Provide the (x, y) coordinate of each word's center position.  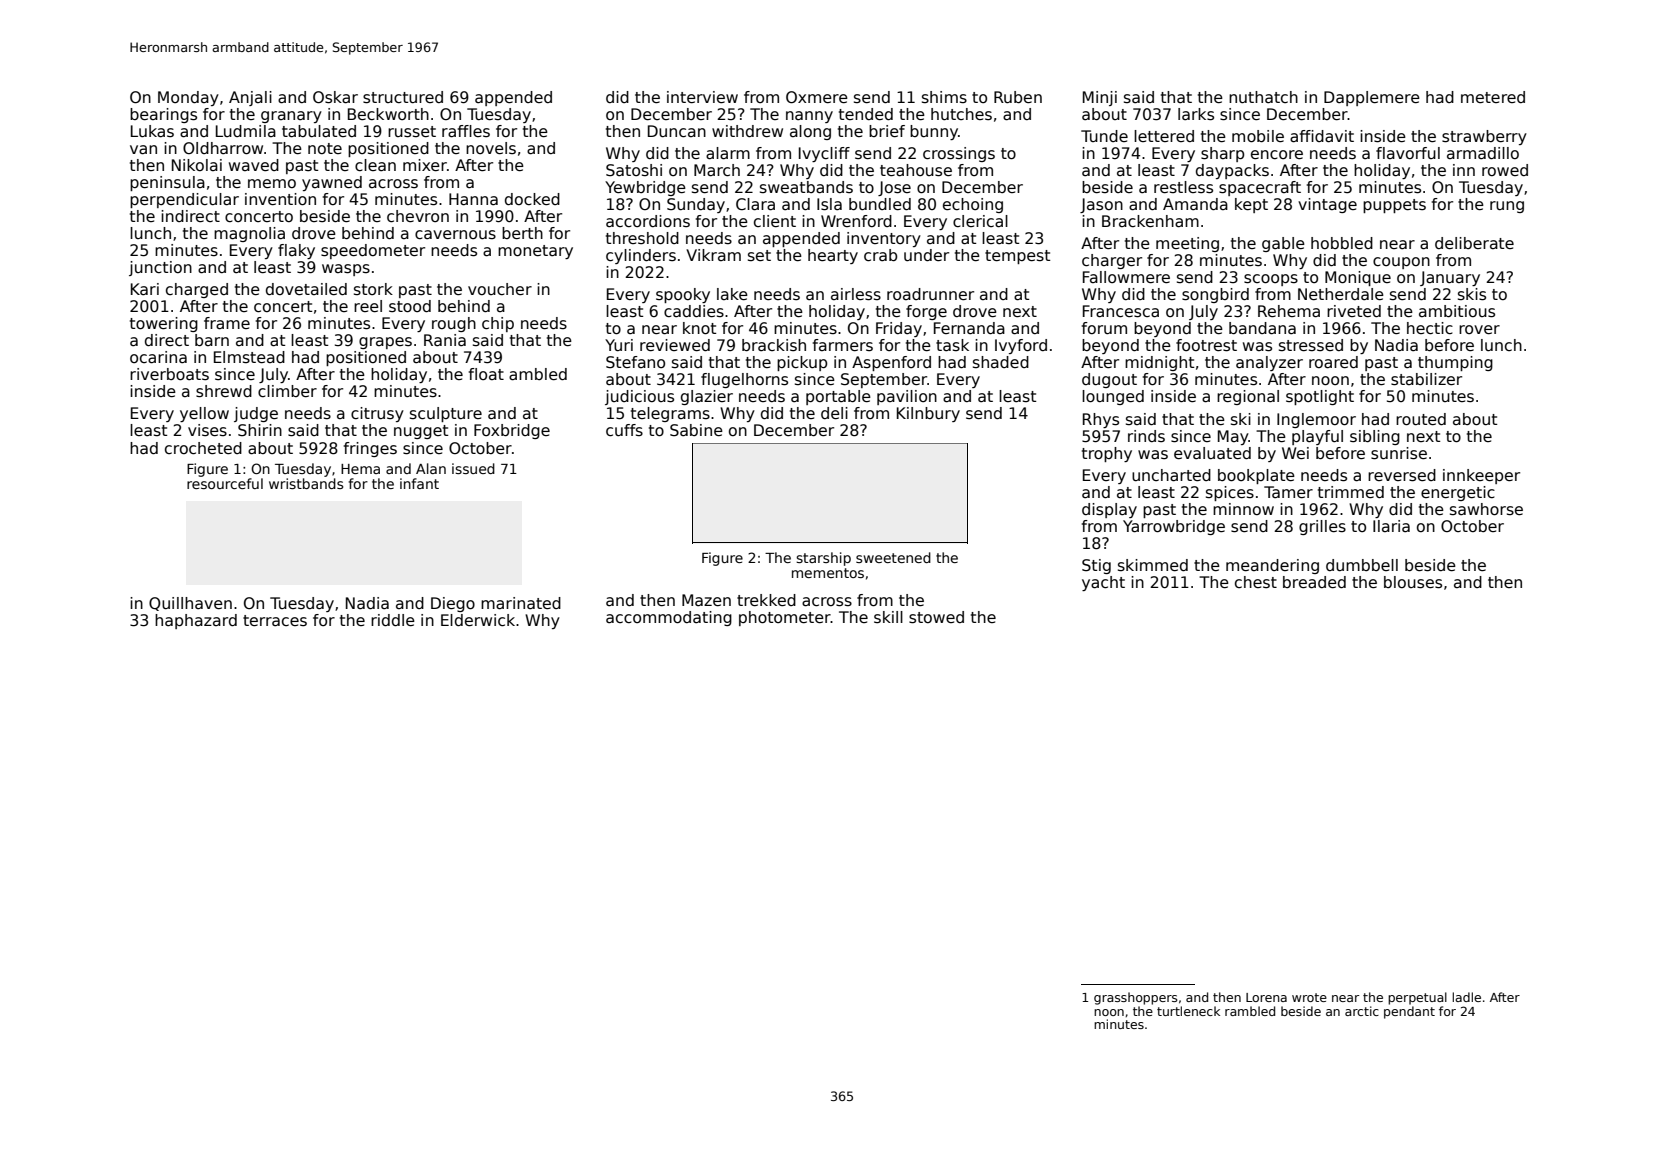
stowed (936, 617)
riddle (393, 620)
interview (702, 97)
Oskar (335, 97)
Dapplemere (1372, 98)
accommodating (669, 618)
